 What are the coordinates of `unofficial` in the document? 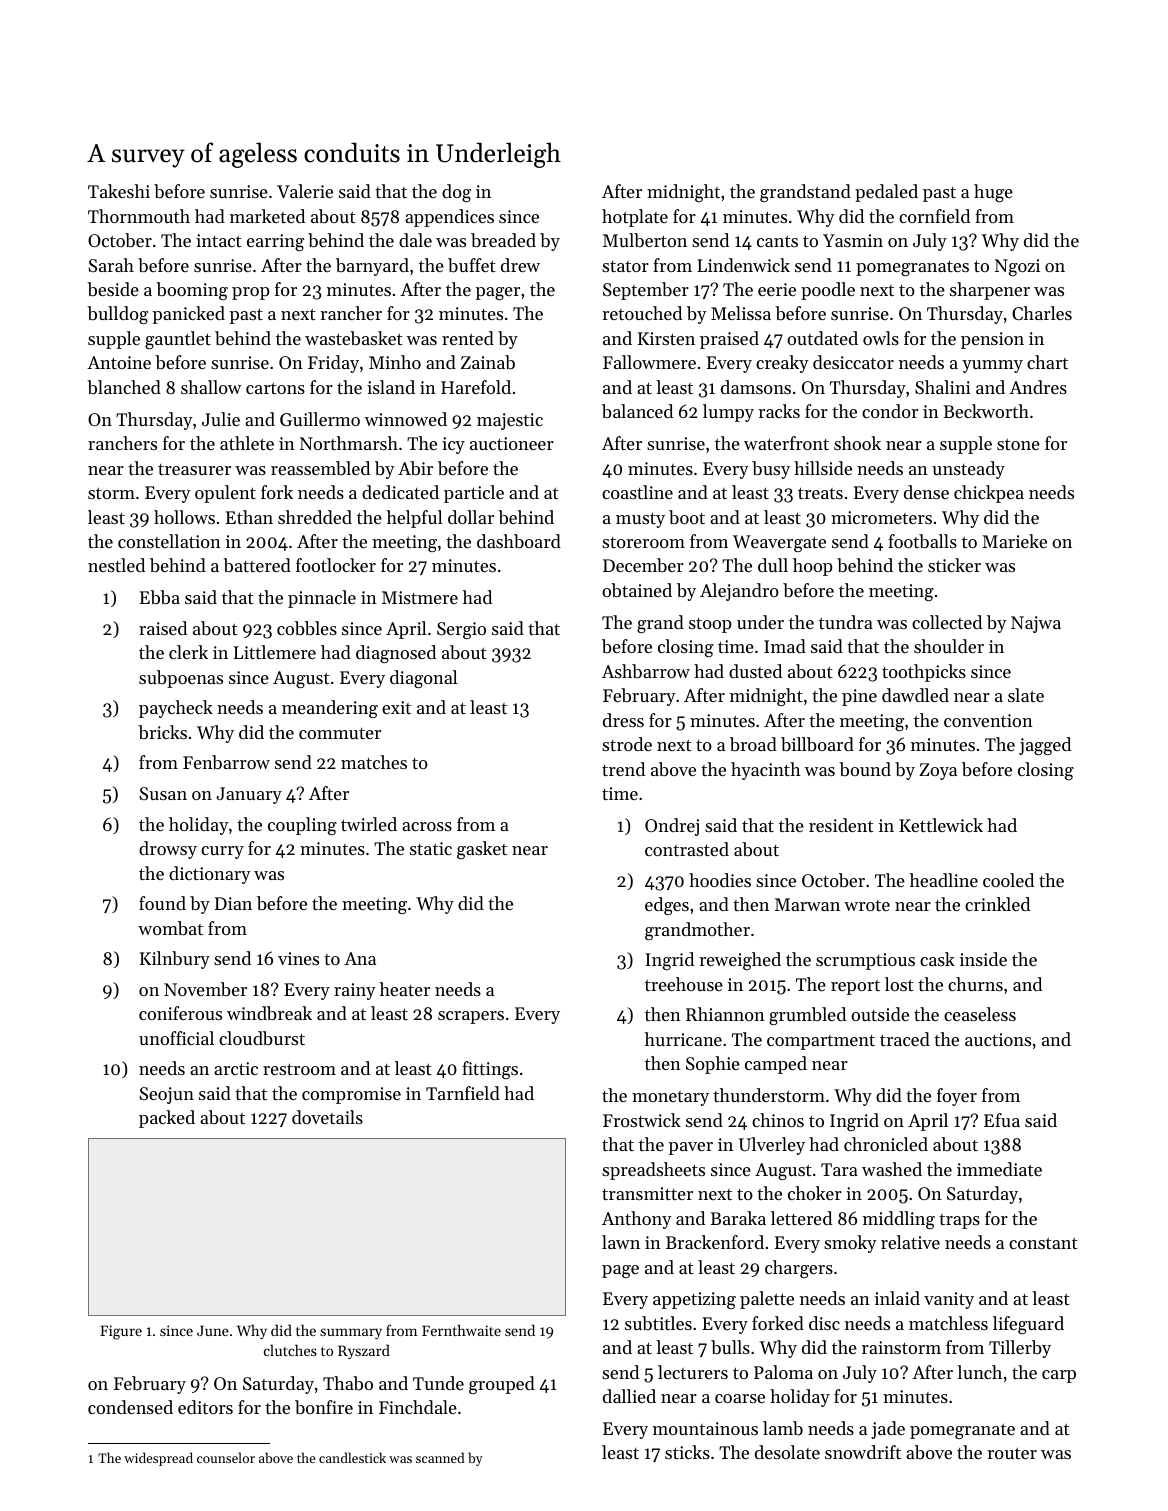 It's located at (176, 1038).
